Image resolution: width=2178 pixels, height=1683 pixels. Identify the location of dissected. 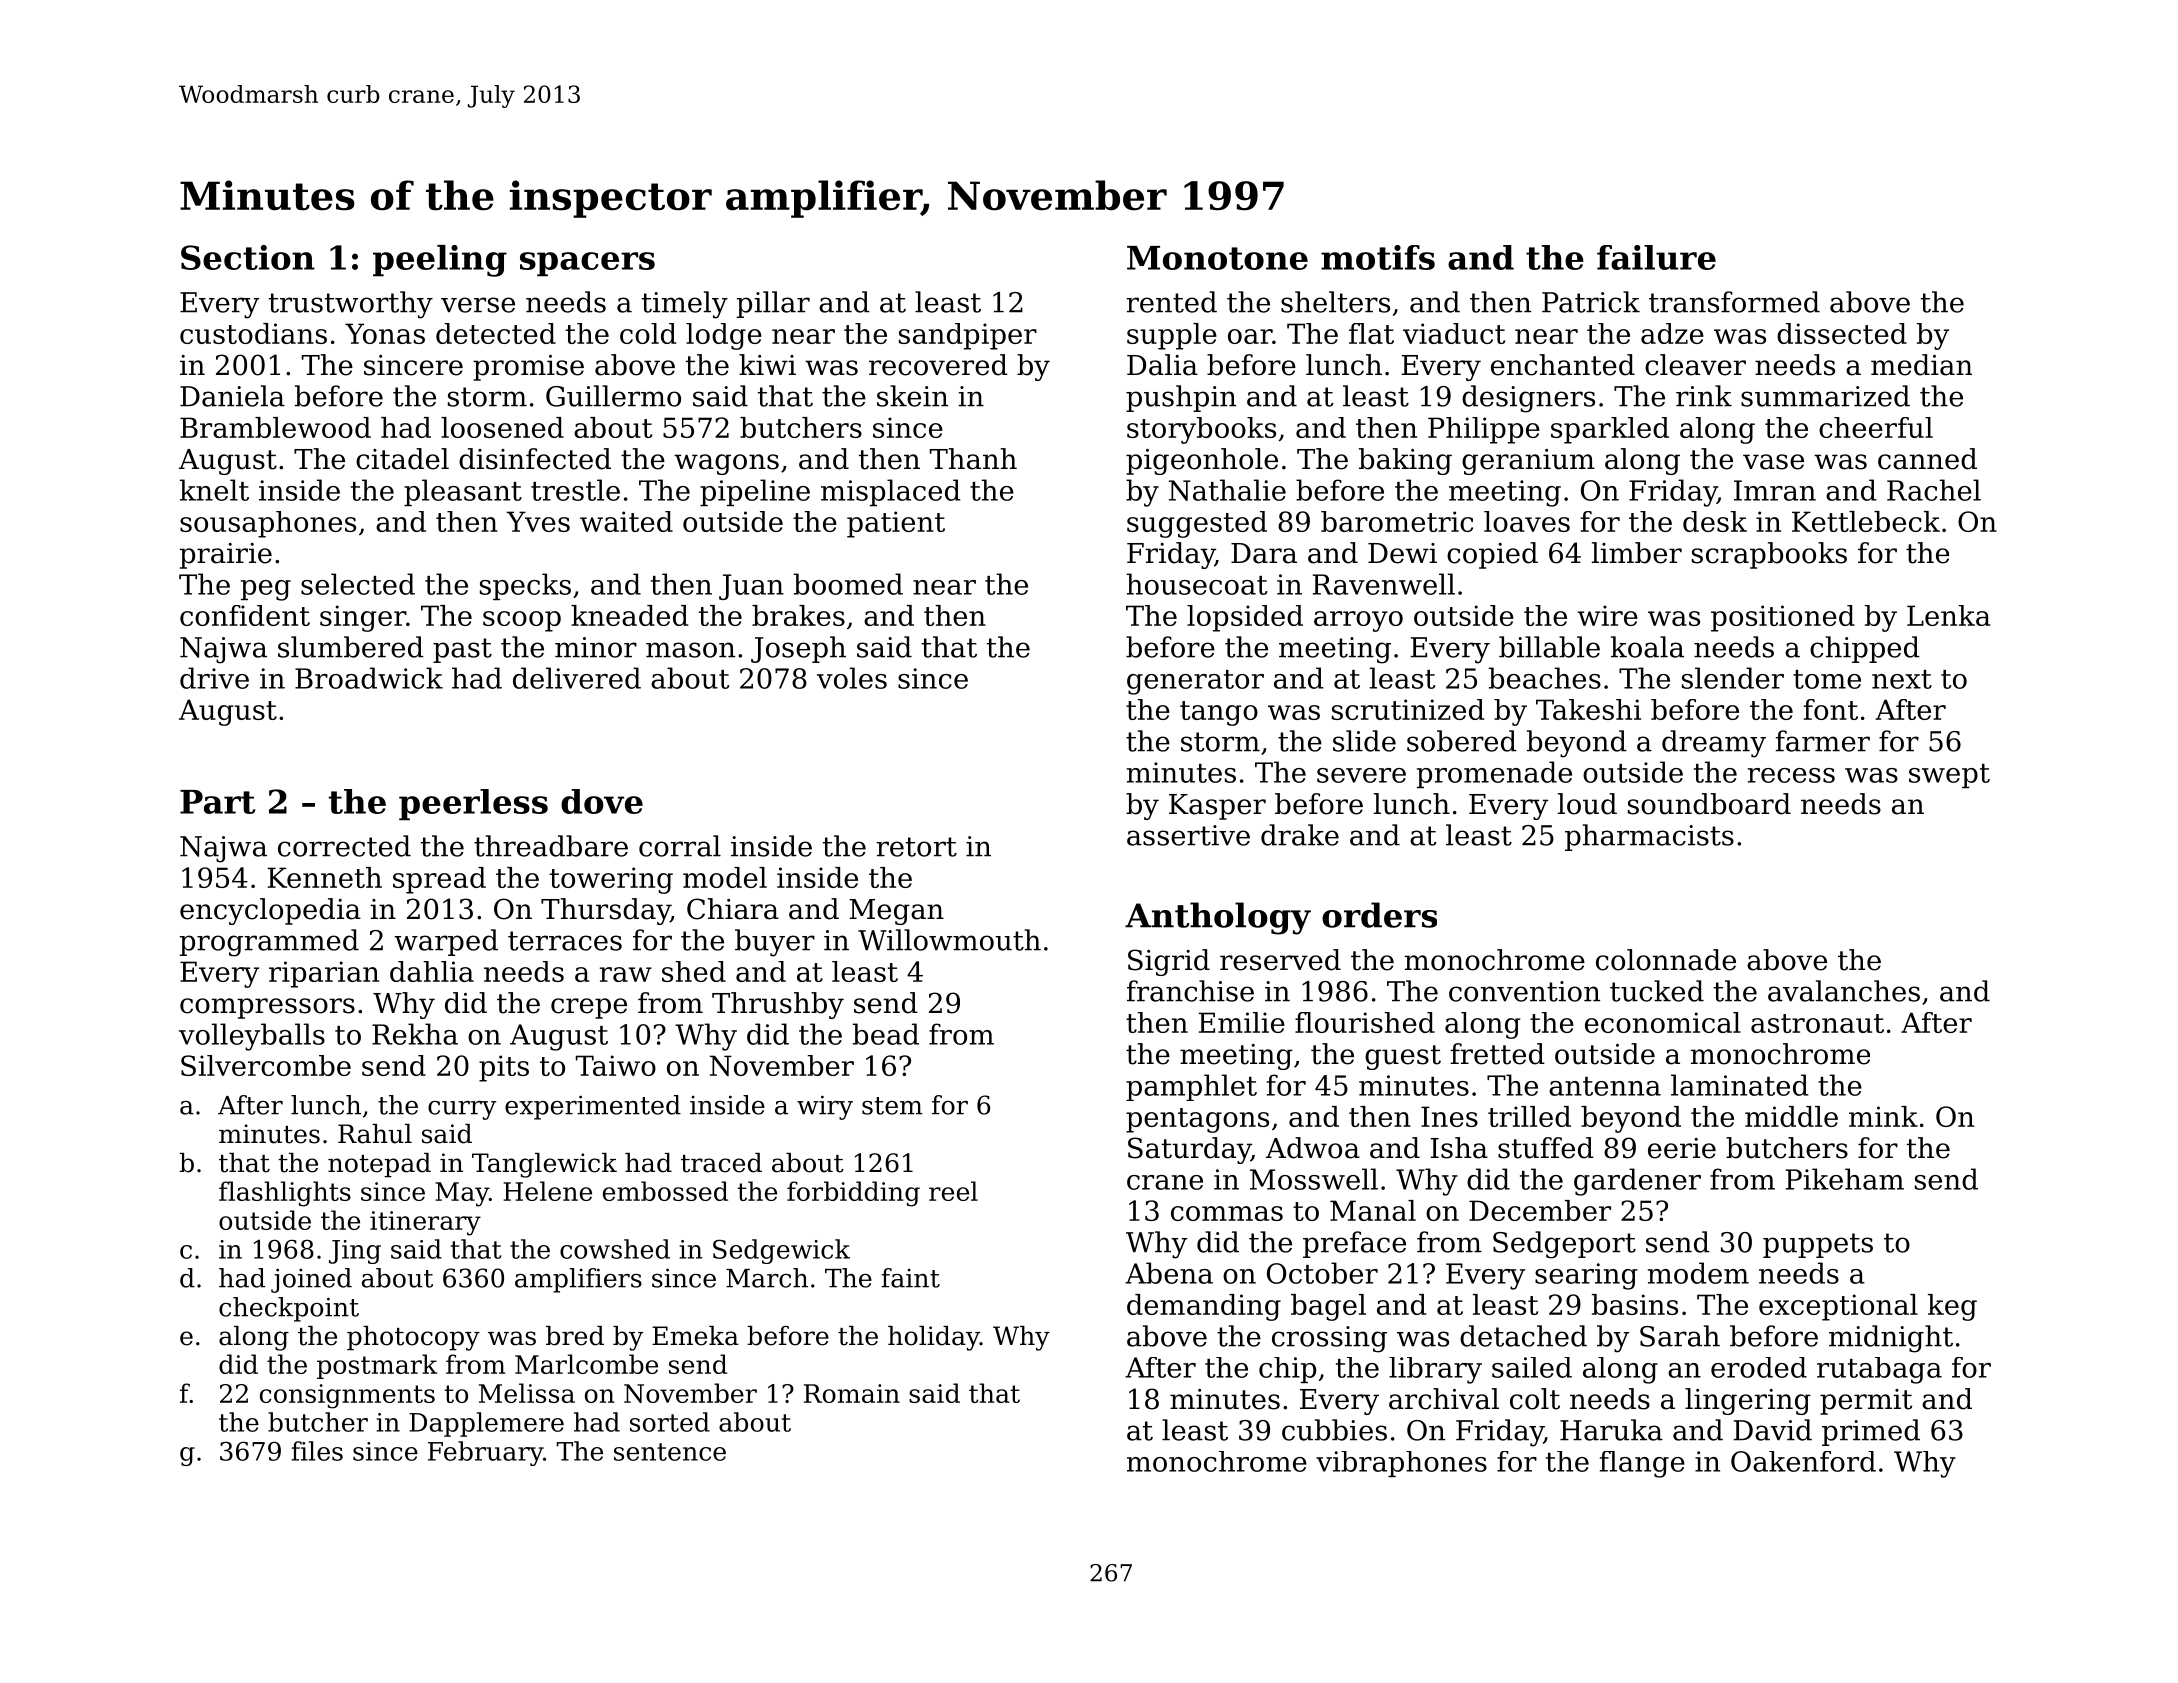
(1842, 333).
